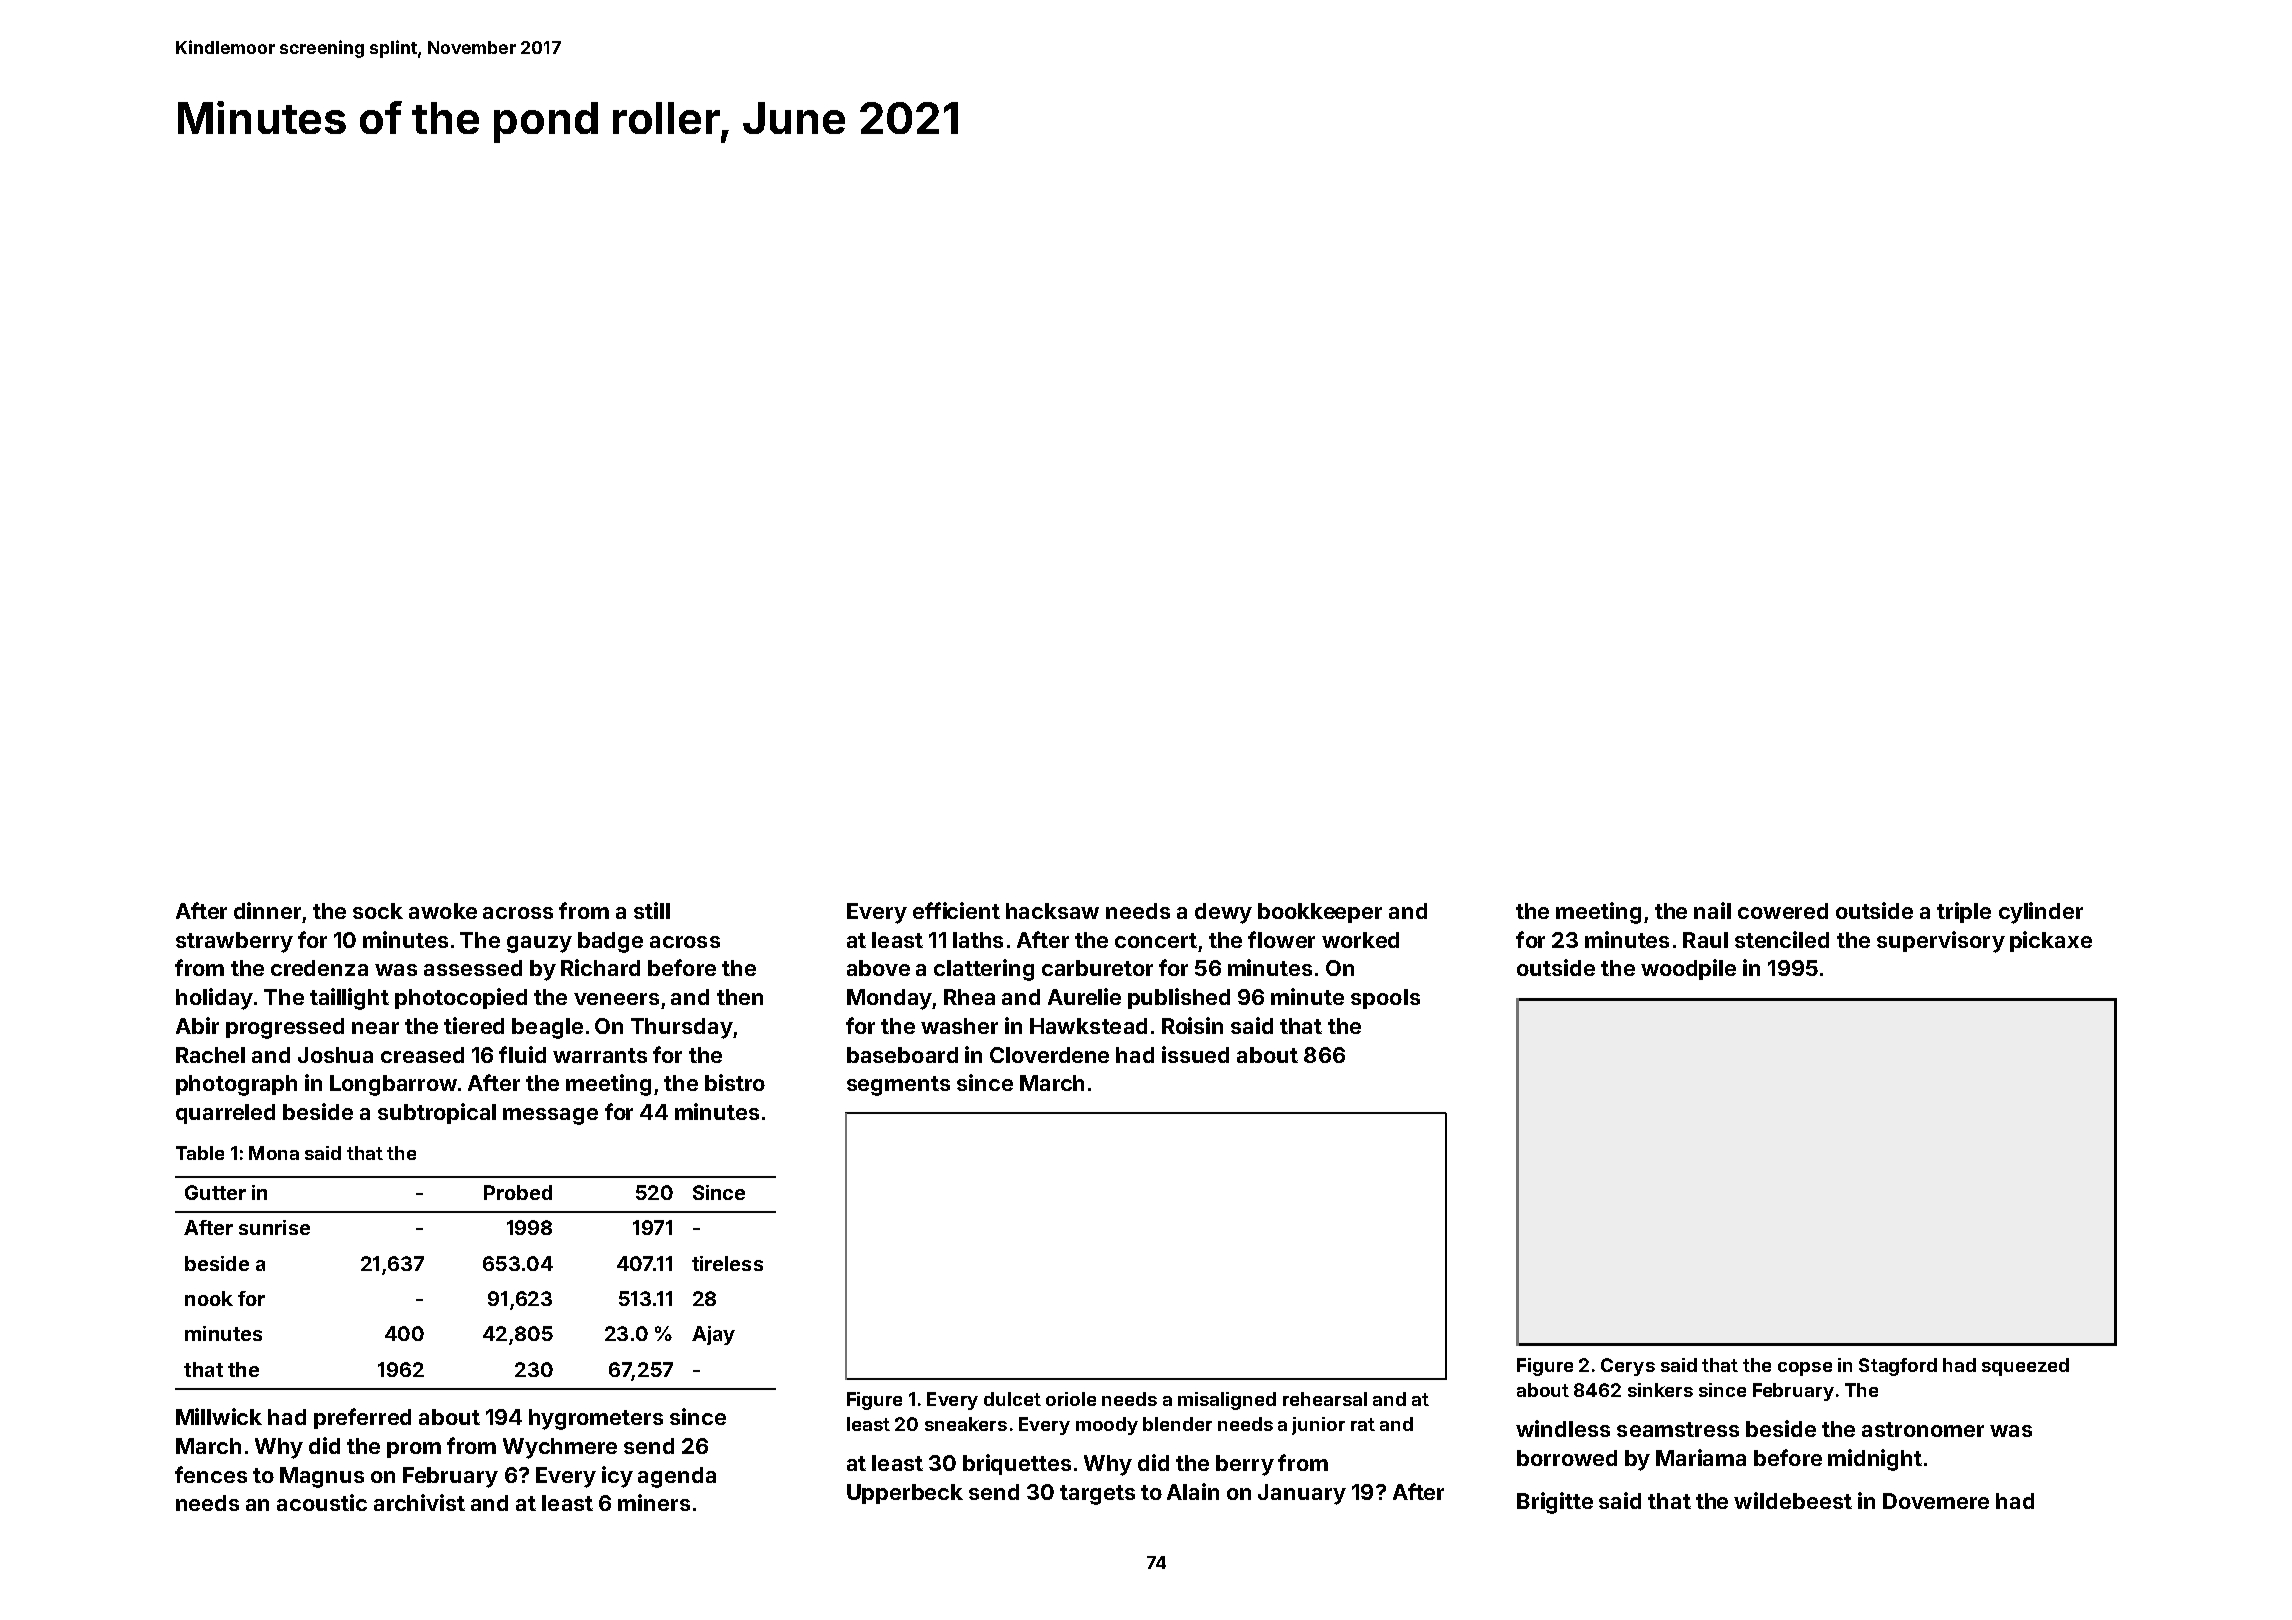 Image resolution: width=2292 pixels, height=1620 pixels. What do you see at coordinates (677, 1477) in the screenshot?
I see `agenda` at bounding box center [677, 1477].
